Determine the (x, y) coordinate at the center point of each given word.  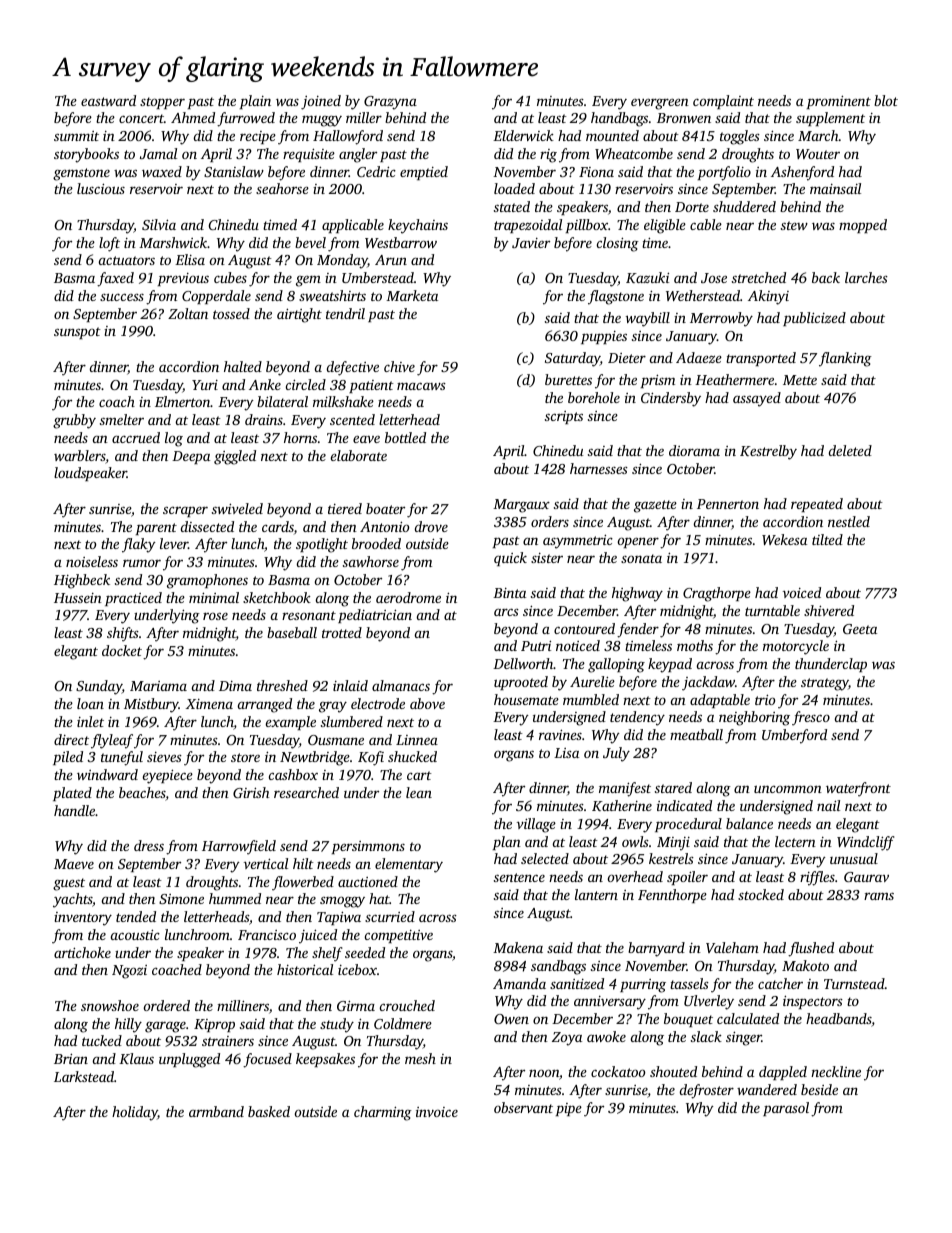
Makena (518, 947)
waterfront (858, 789)
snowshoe (110, 1005)
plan (507, 843)
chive (399, 366)
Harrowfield (239, 847)
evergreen (660, 104)
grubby (74, 421)
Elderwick (523, 135)
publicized (814, 319)
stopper (162, 103)
